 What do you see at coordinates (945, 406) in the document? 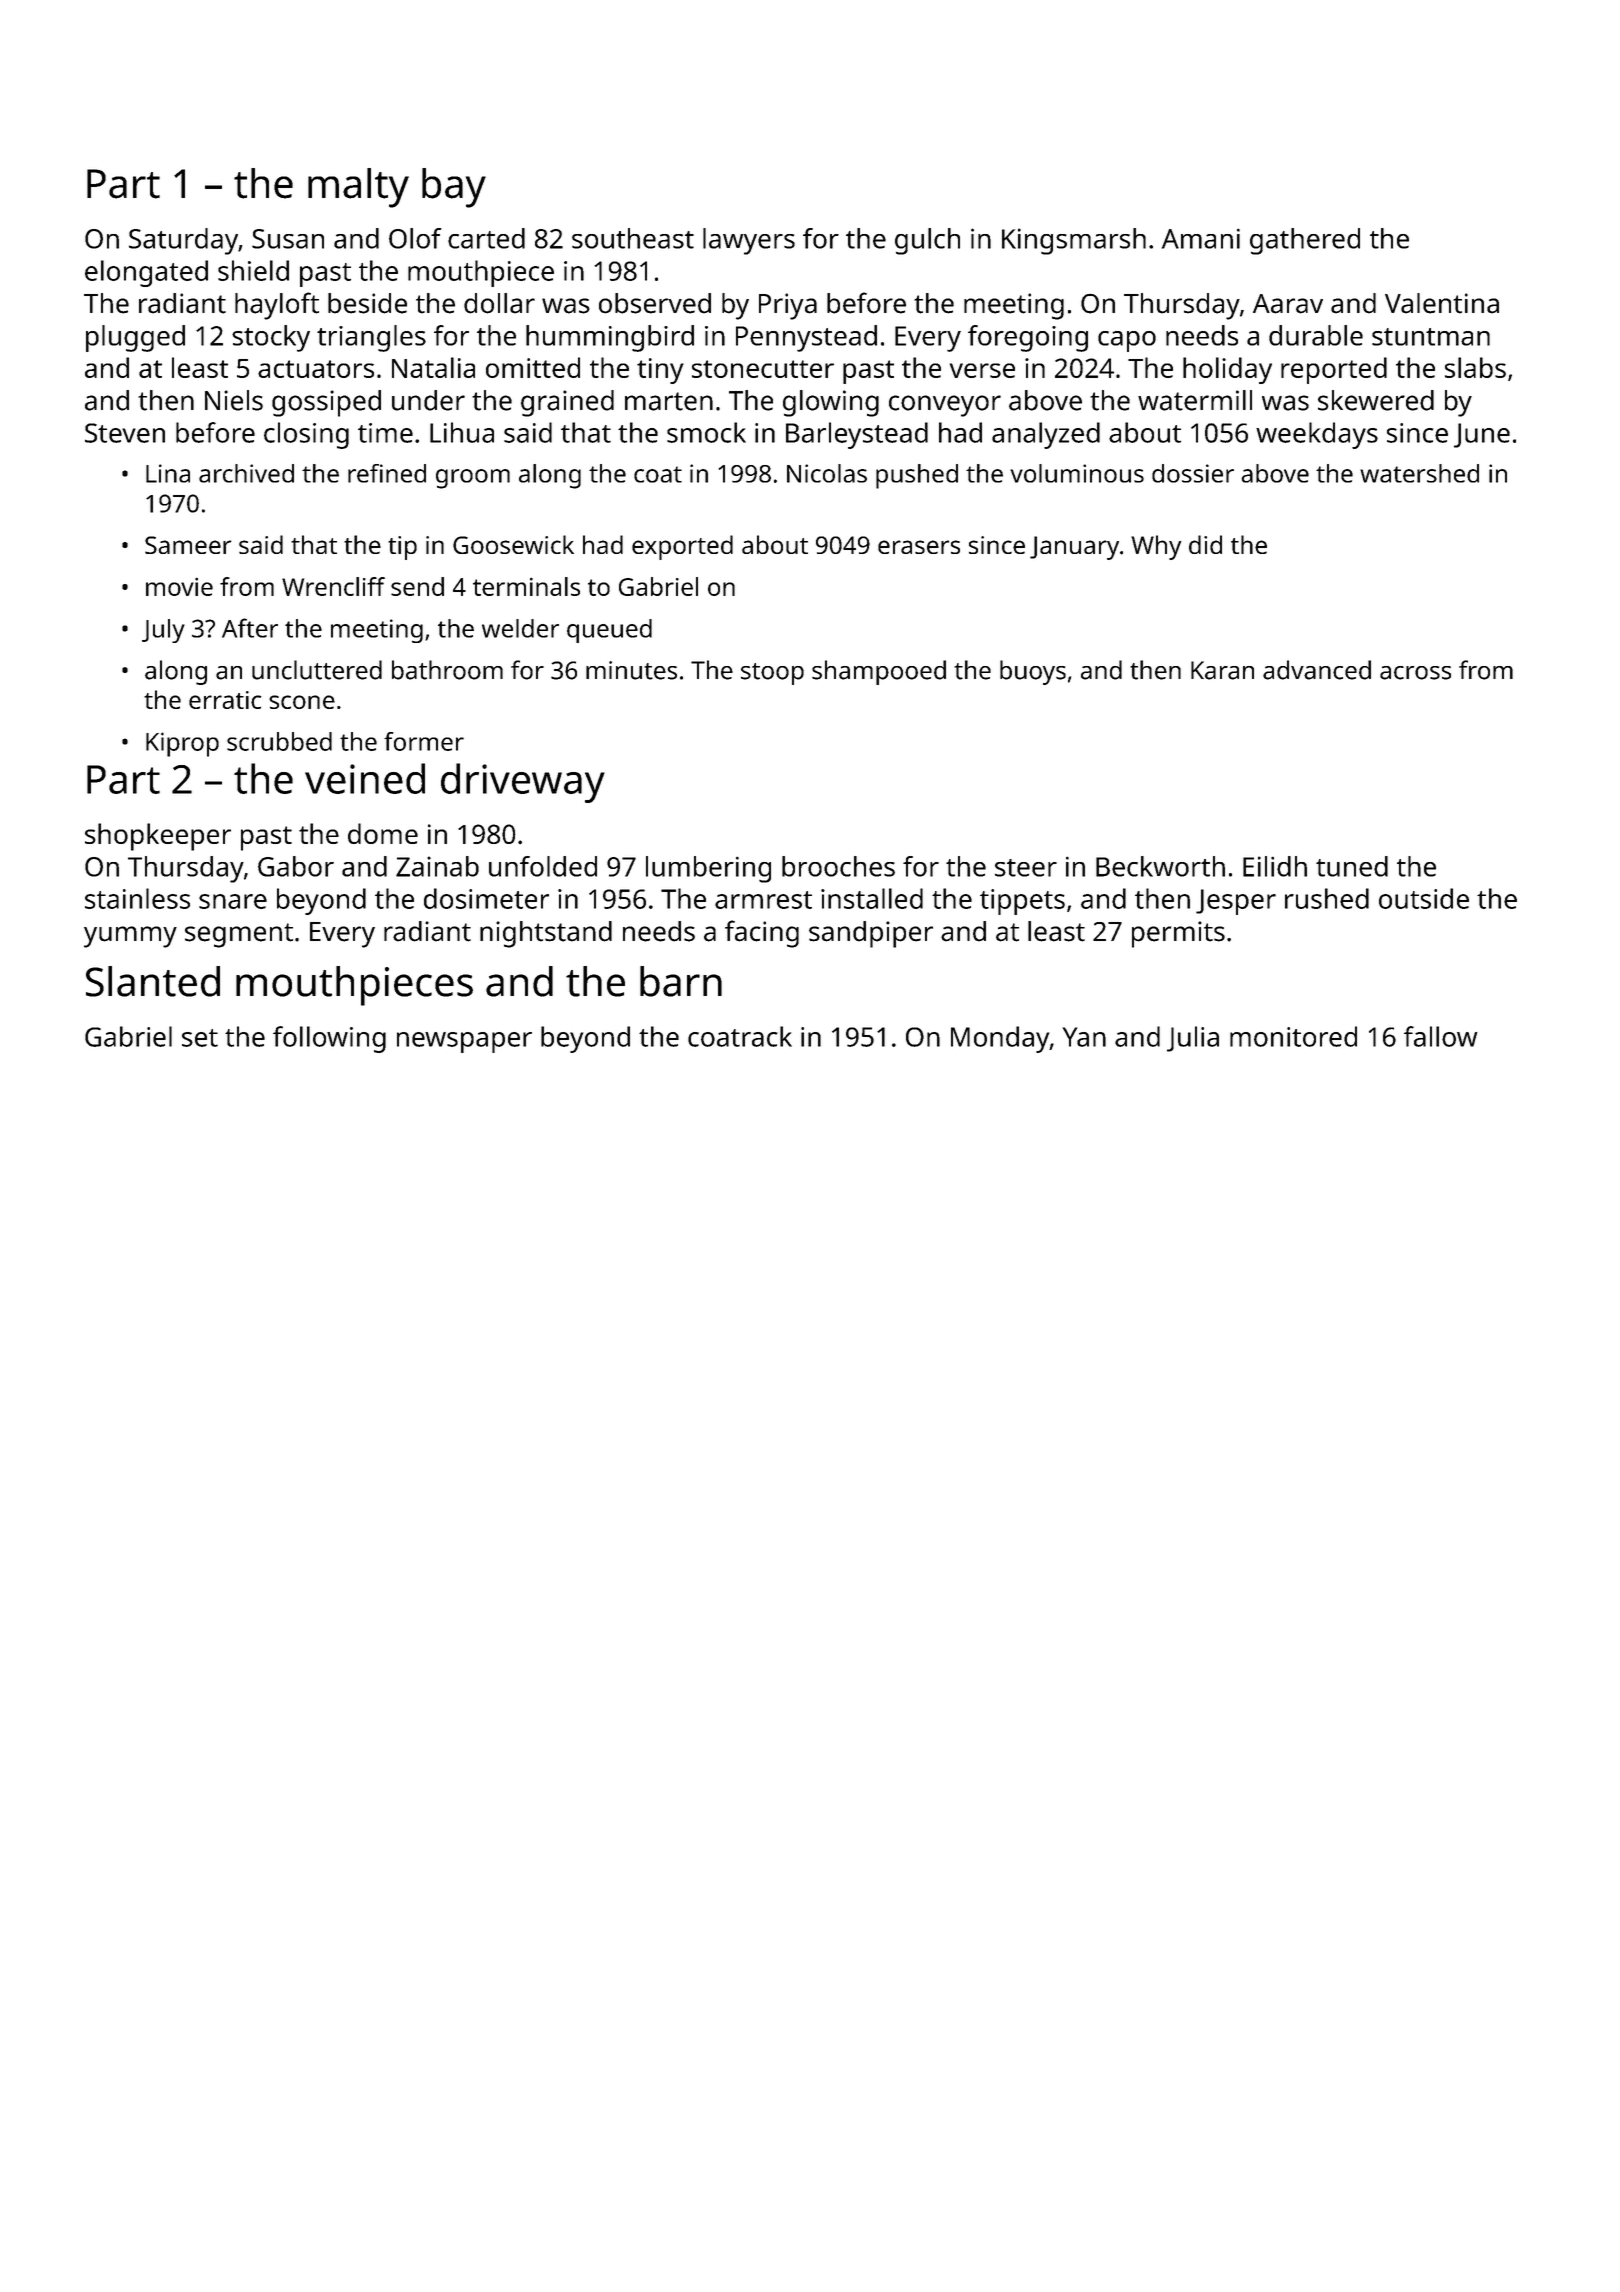
I see `conveyor` at bounding box center [945, 406].
